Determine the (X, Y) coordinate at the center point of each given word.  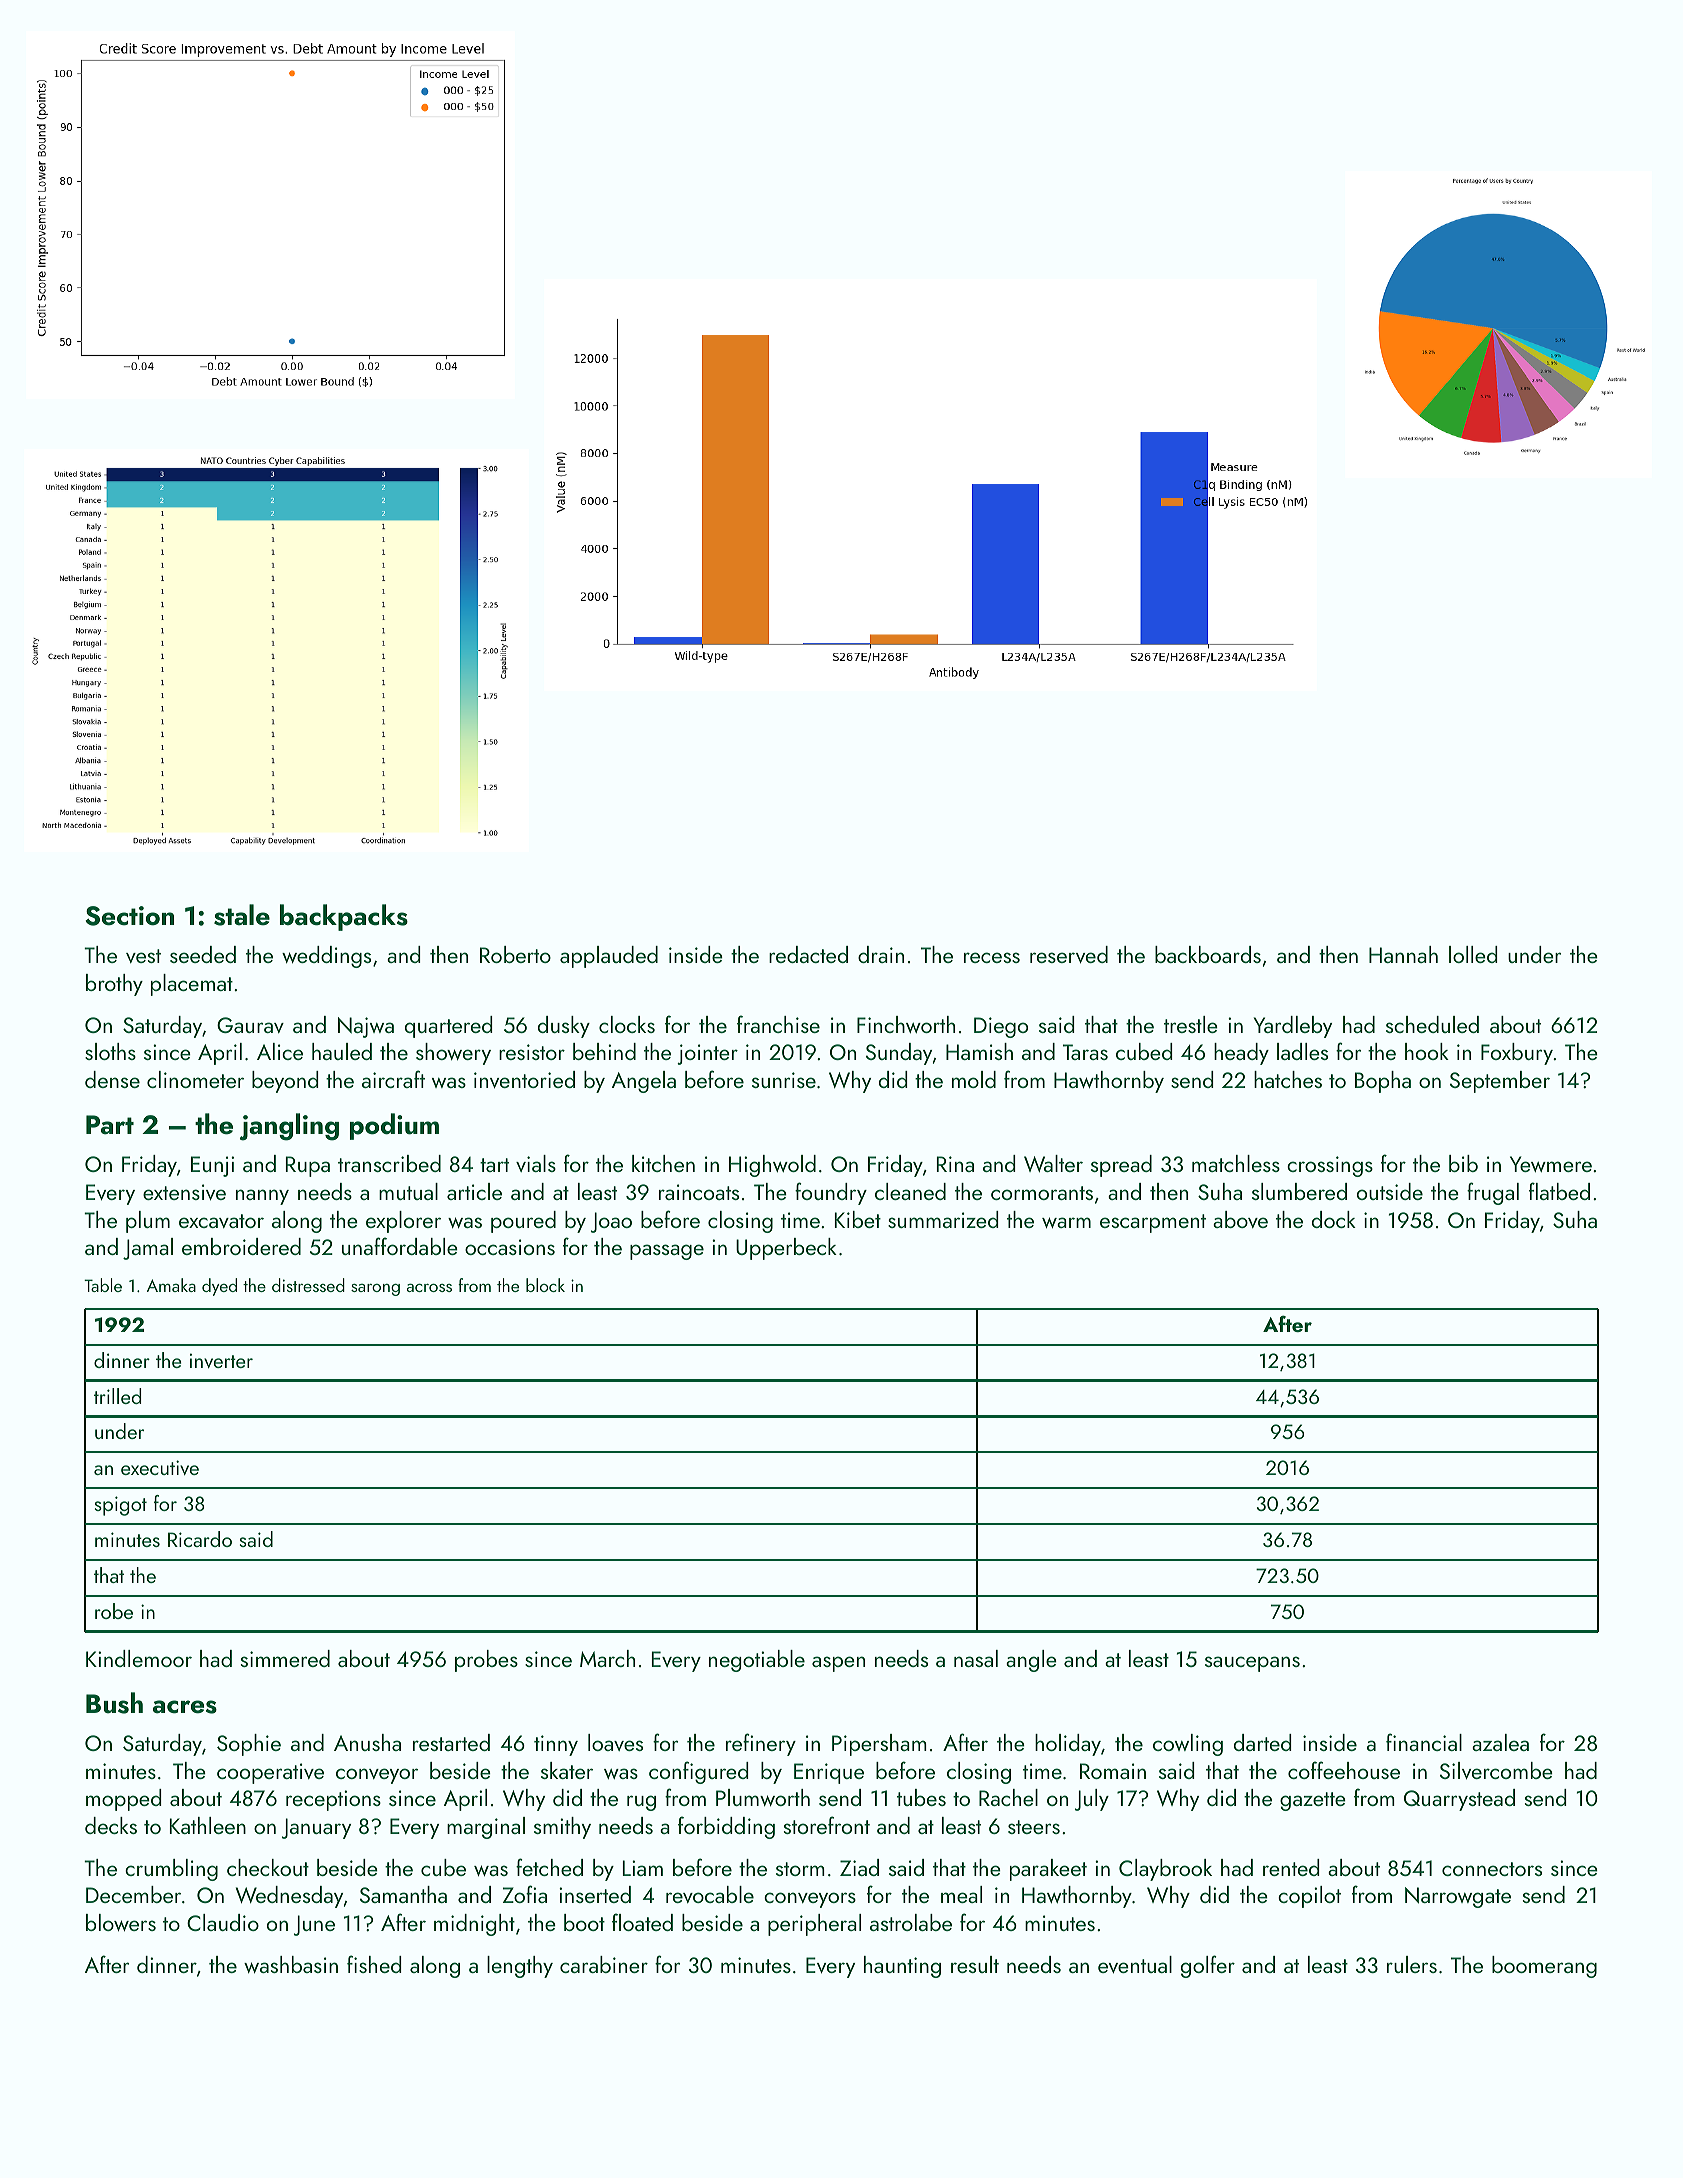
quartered (449, 1027)
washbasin (291, 1964)
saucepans (1252, 1664)
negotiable (757, 1661)
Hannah (1403, 954)
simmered (285, 1658)
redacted (808, 954)
